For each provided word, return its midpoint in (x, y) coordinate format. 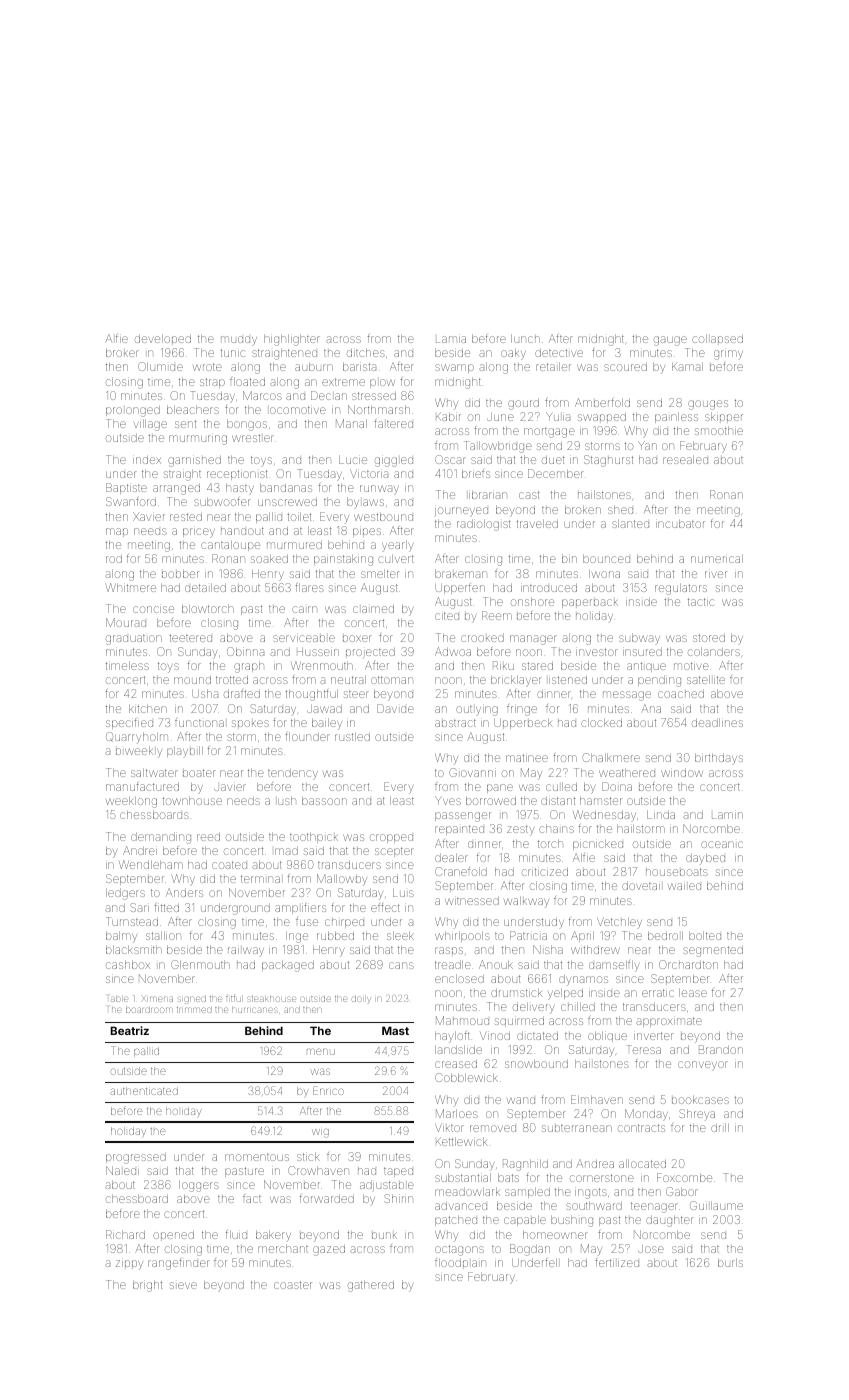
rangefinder (179, 1264)
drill (720, 1128)
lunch (525, 339)
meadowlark (467, 1192)
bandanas (286, 488)
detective (559, 353)
